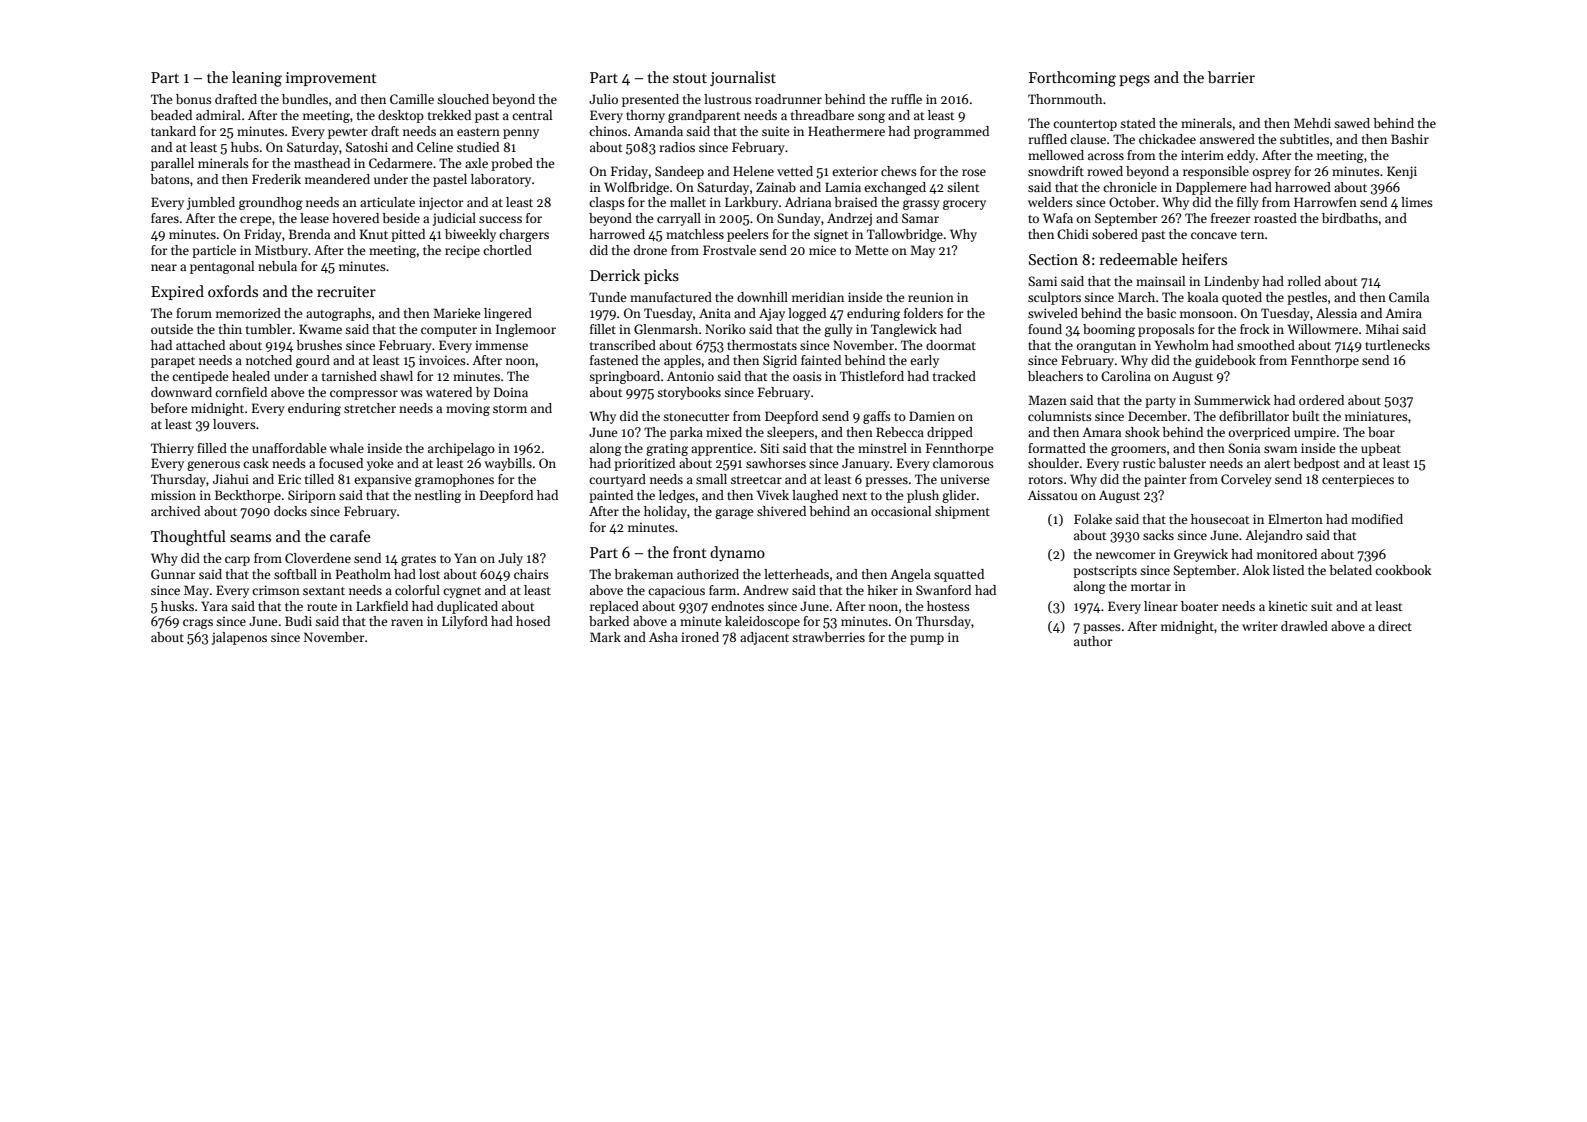 Image resolution: width=1587 pixels, height=1122 pixels. I want to click on front, so click(690, 552).
